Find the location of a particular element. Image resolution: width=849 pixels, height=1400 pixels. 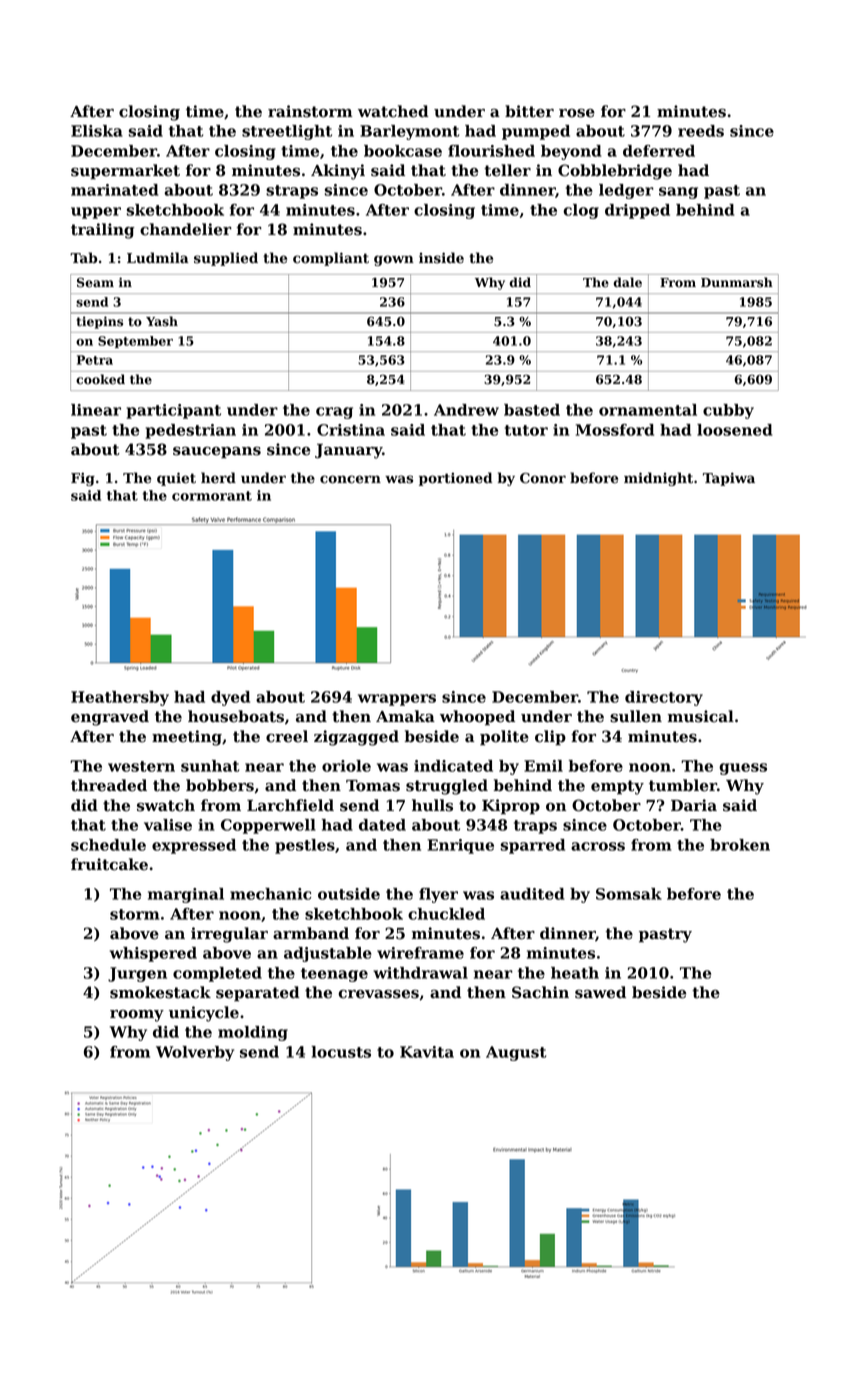

Eliska is located at coordinates (97, 131).
